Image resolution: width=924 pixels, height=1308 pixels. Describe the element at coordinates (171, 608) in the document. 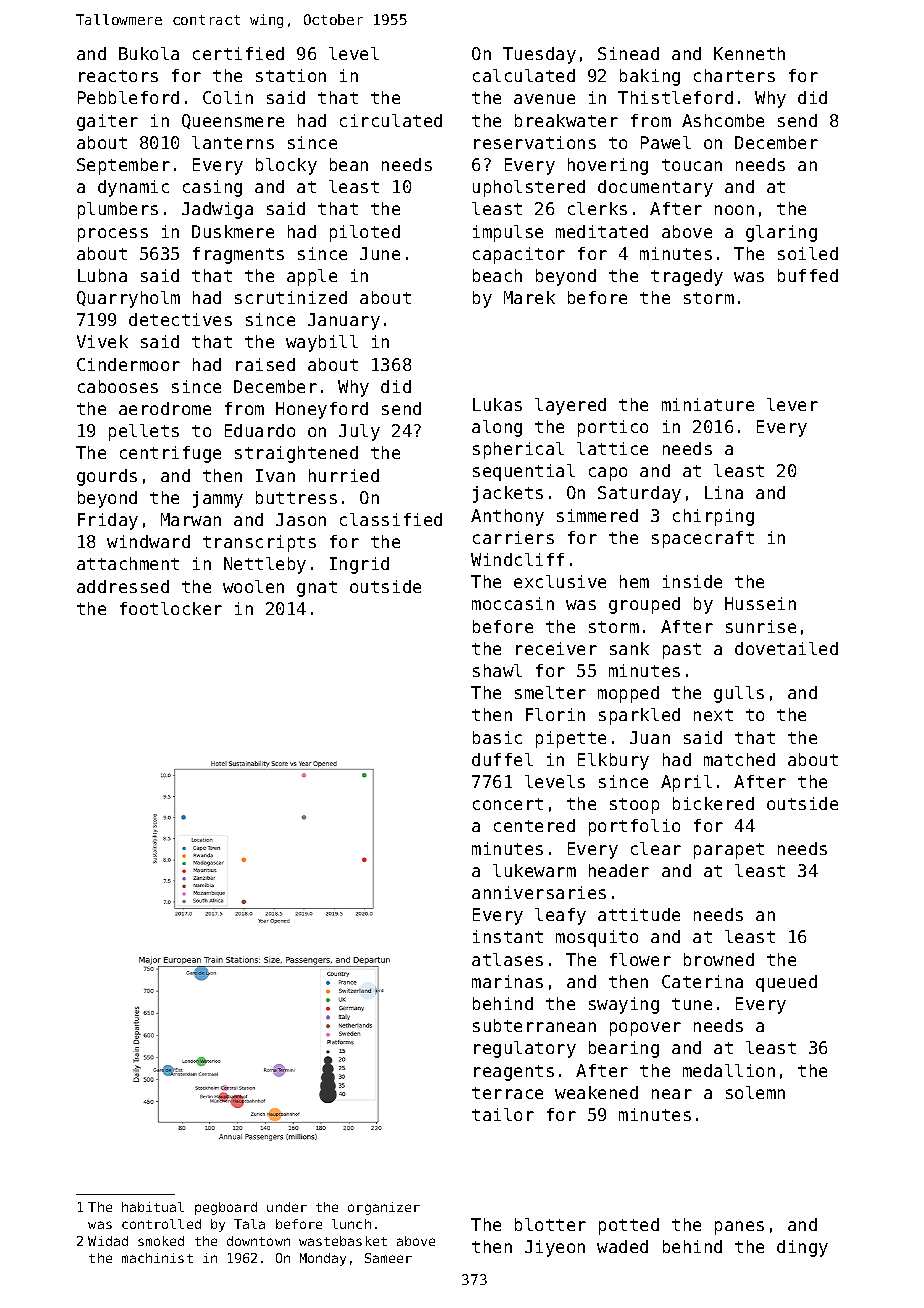

I see `footlocker` at that location.
